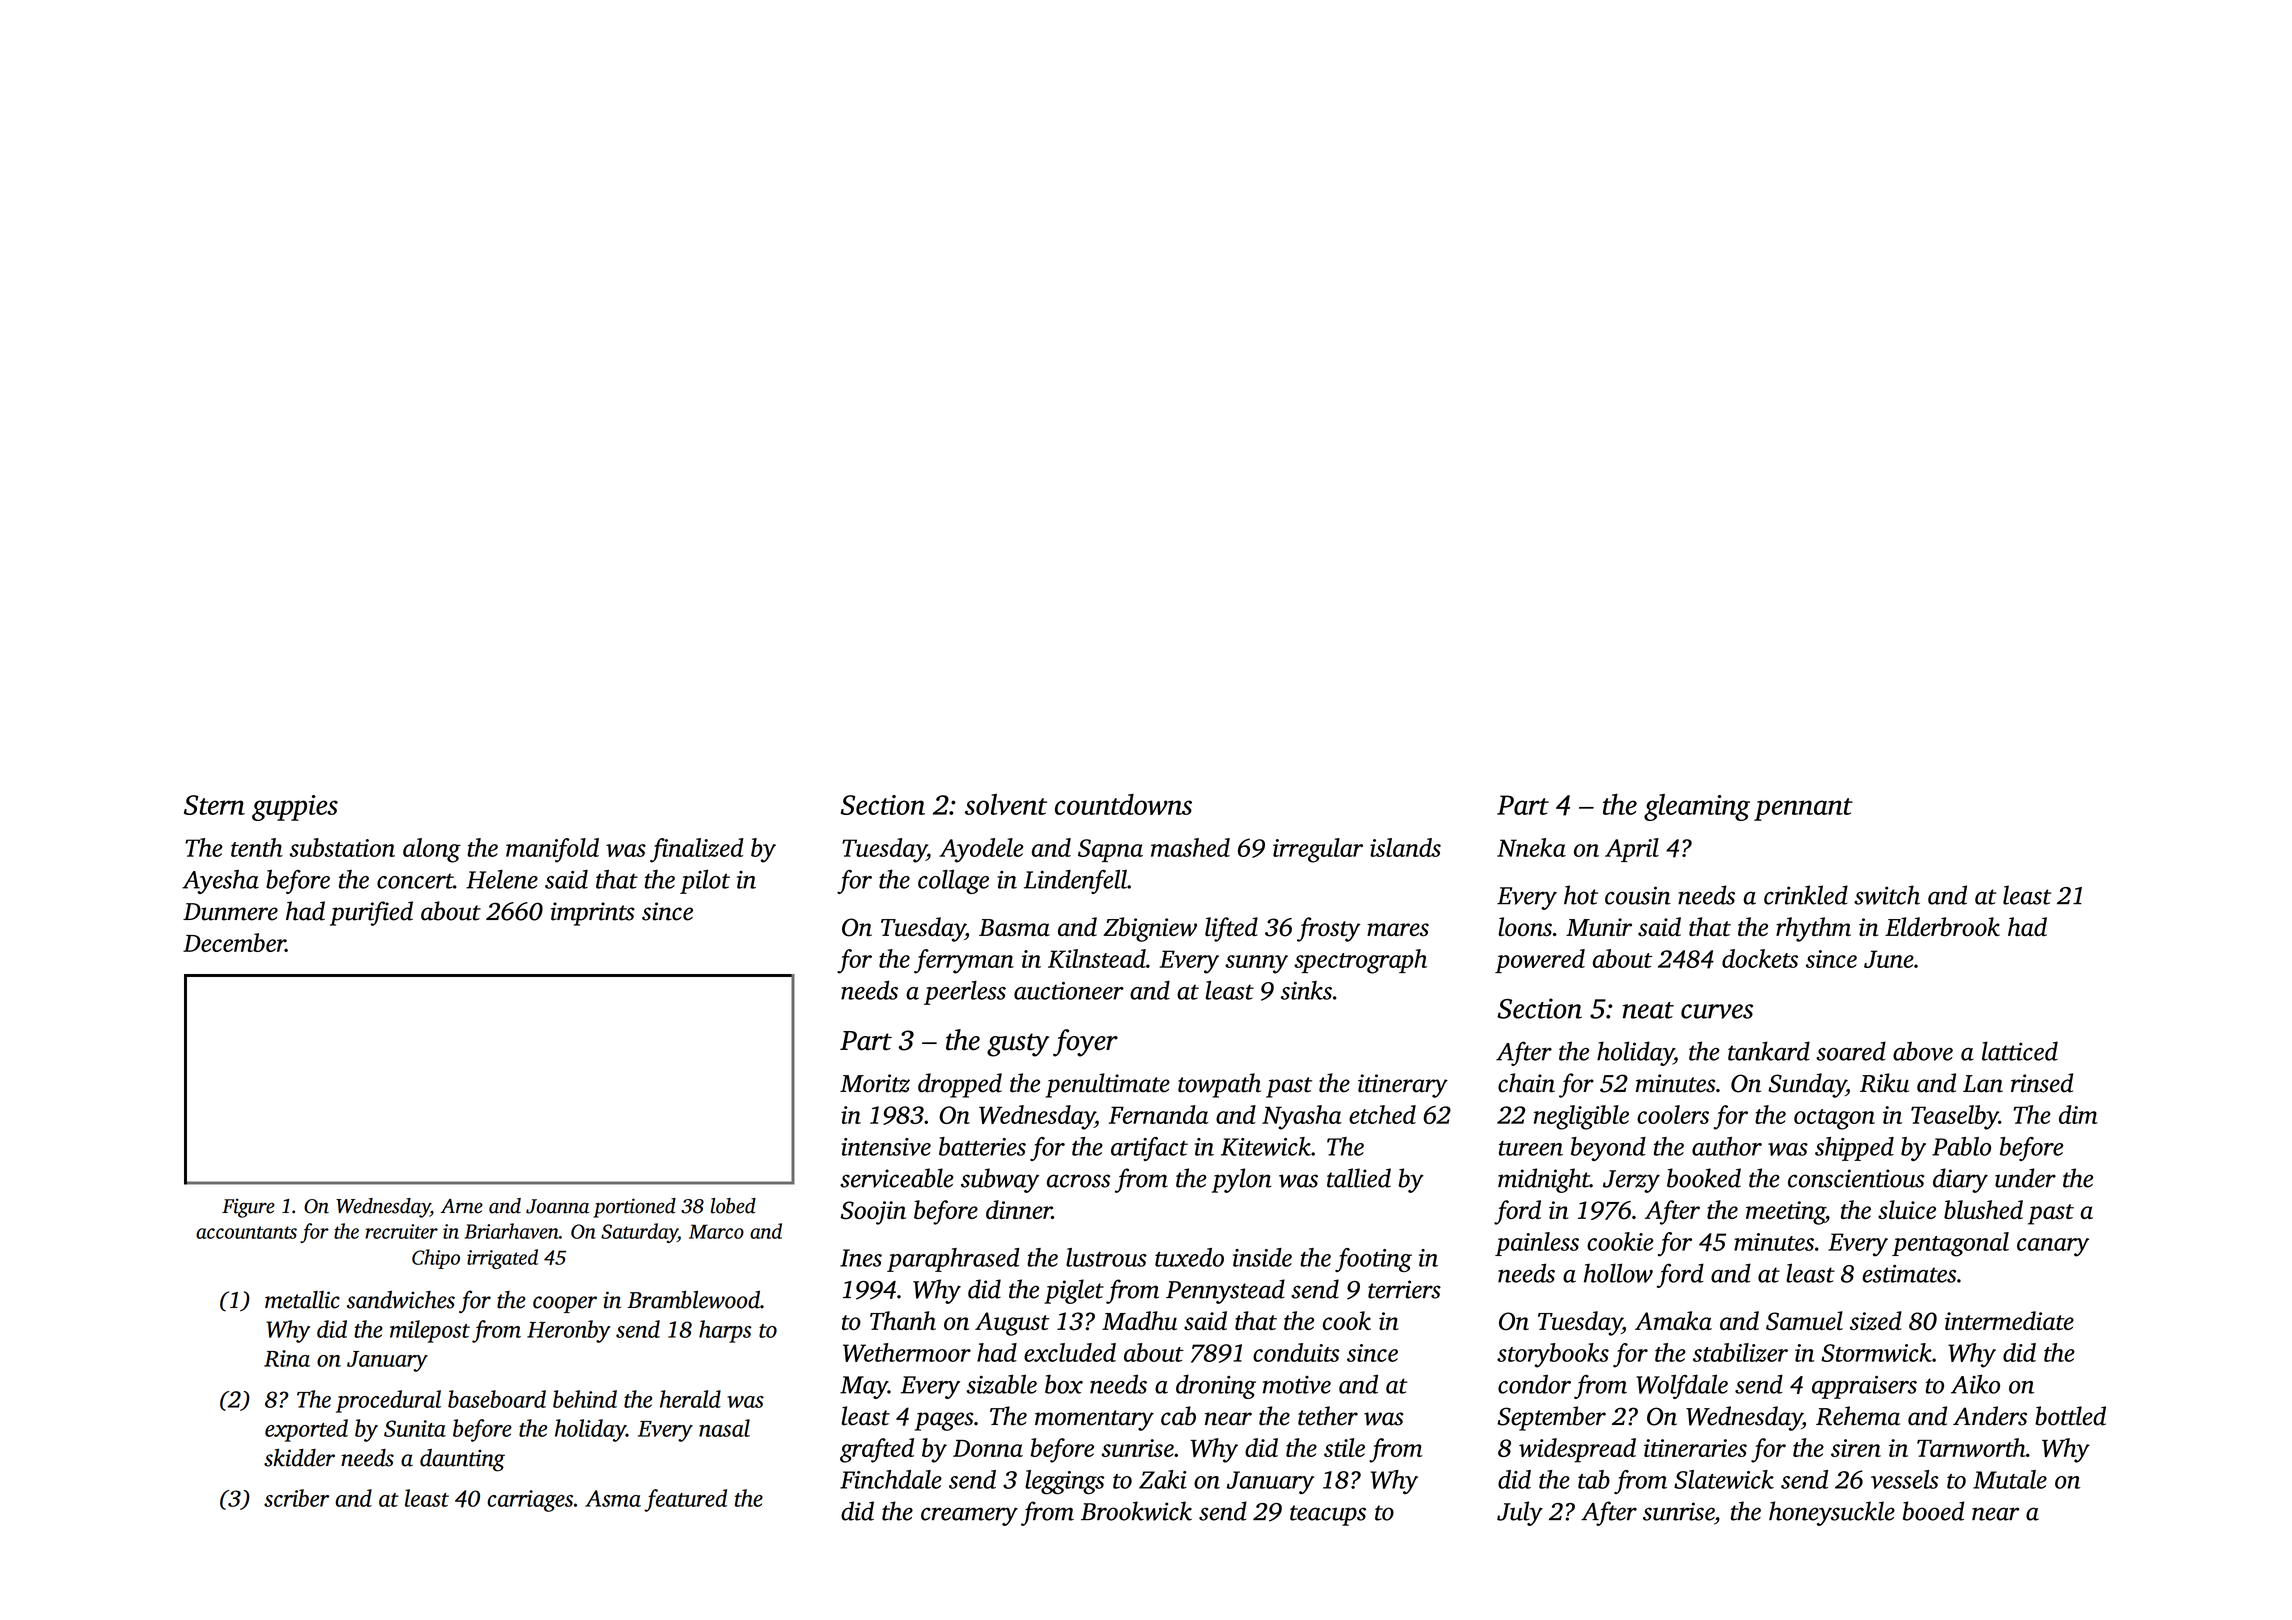  What do you see at coordinates (1803, 809) in the image?
I see `pennant` at bounding box center [1803, 809].
